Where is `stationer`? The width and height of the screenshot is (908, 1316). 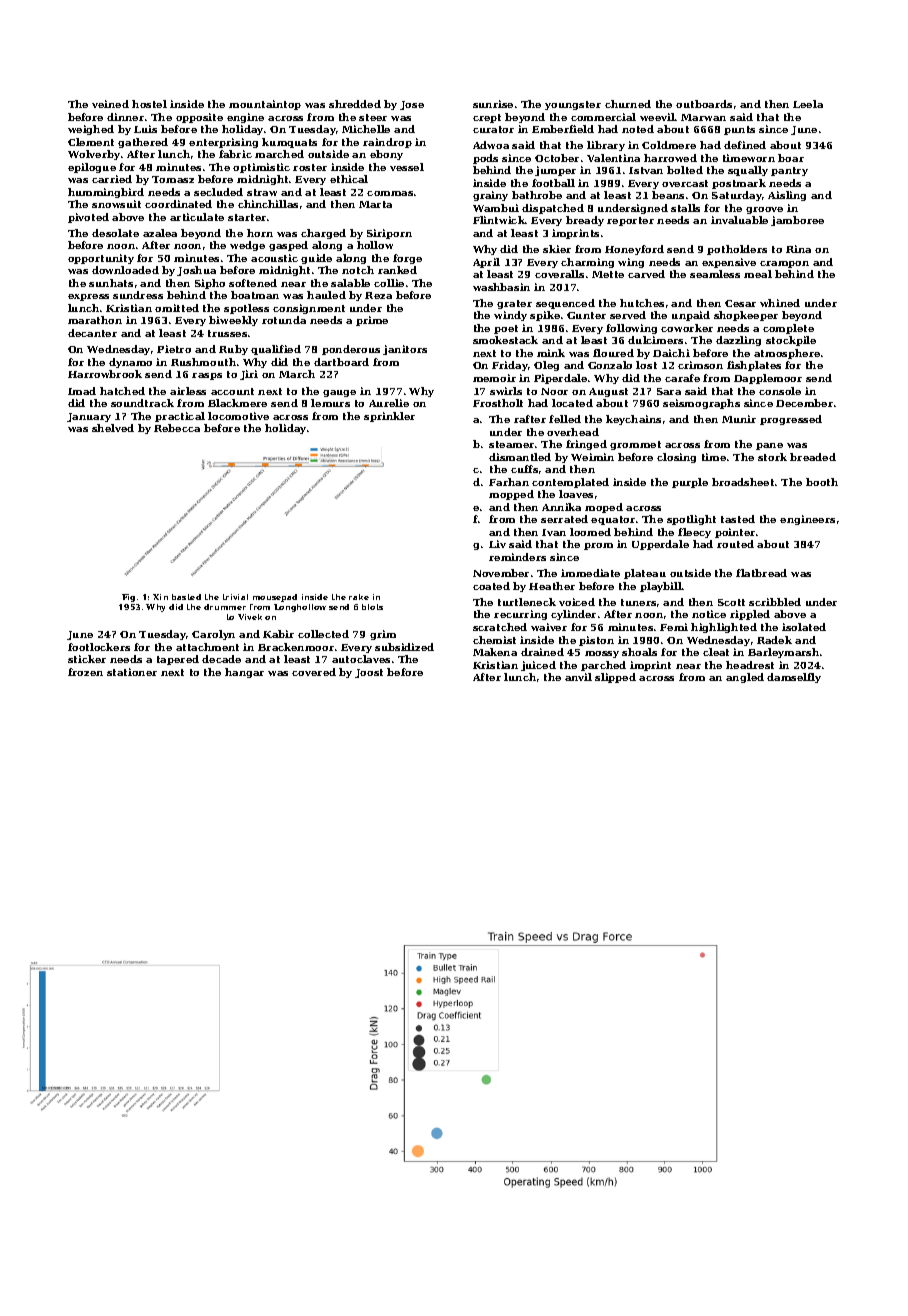
stationer is located at coordinates (132, 672).
